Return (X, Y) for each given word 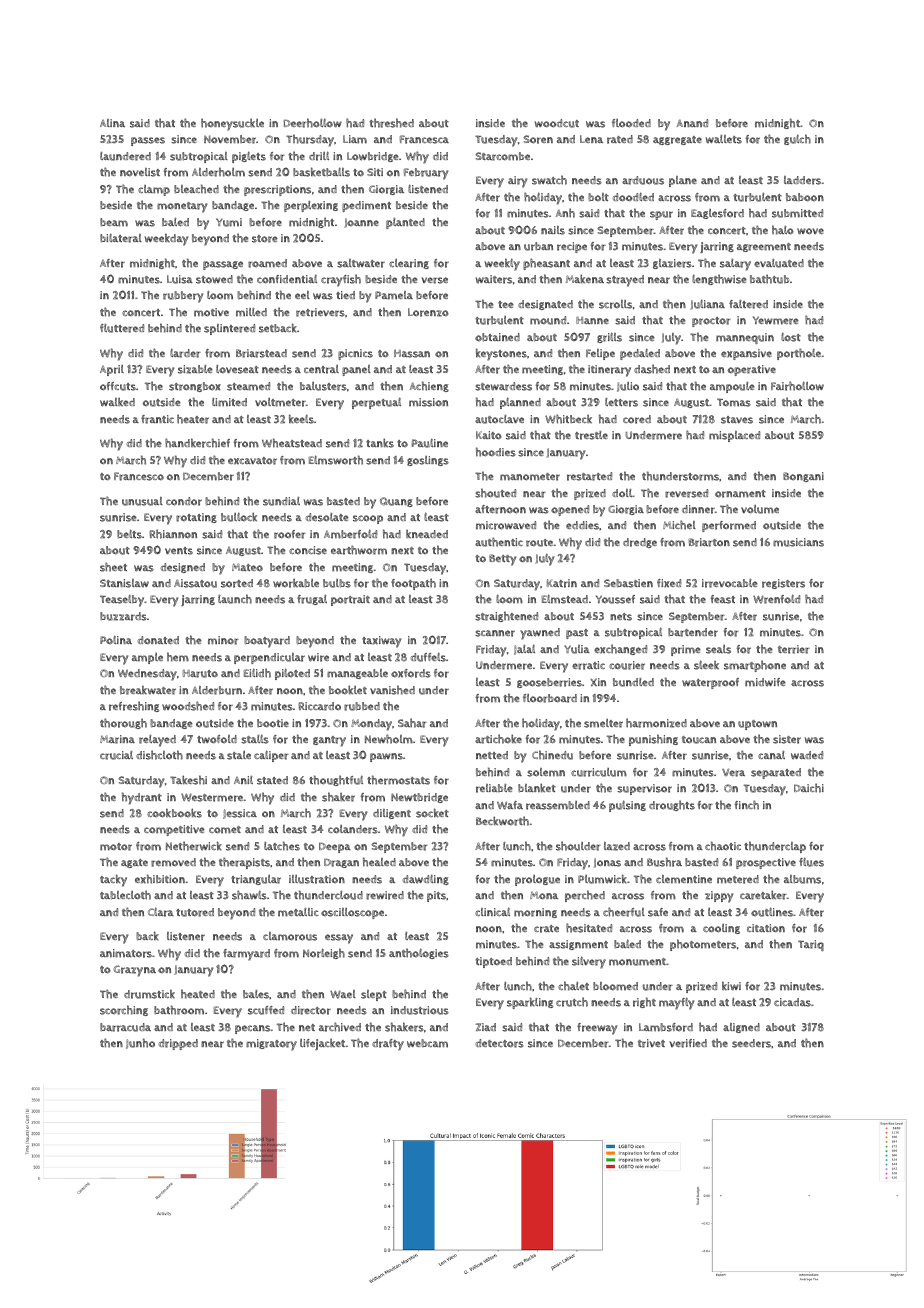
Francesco (139, 476)
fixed (669, 583)
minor (223, 640)
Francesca (424, 139)
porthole (799, 354)
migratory (271, 1045)
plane (683, 181)
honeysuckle (232, 124)
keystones (501, 354)
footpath (413, 584)
